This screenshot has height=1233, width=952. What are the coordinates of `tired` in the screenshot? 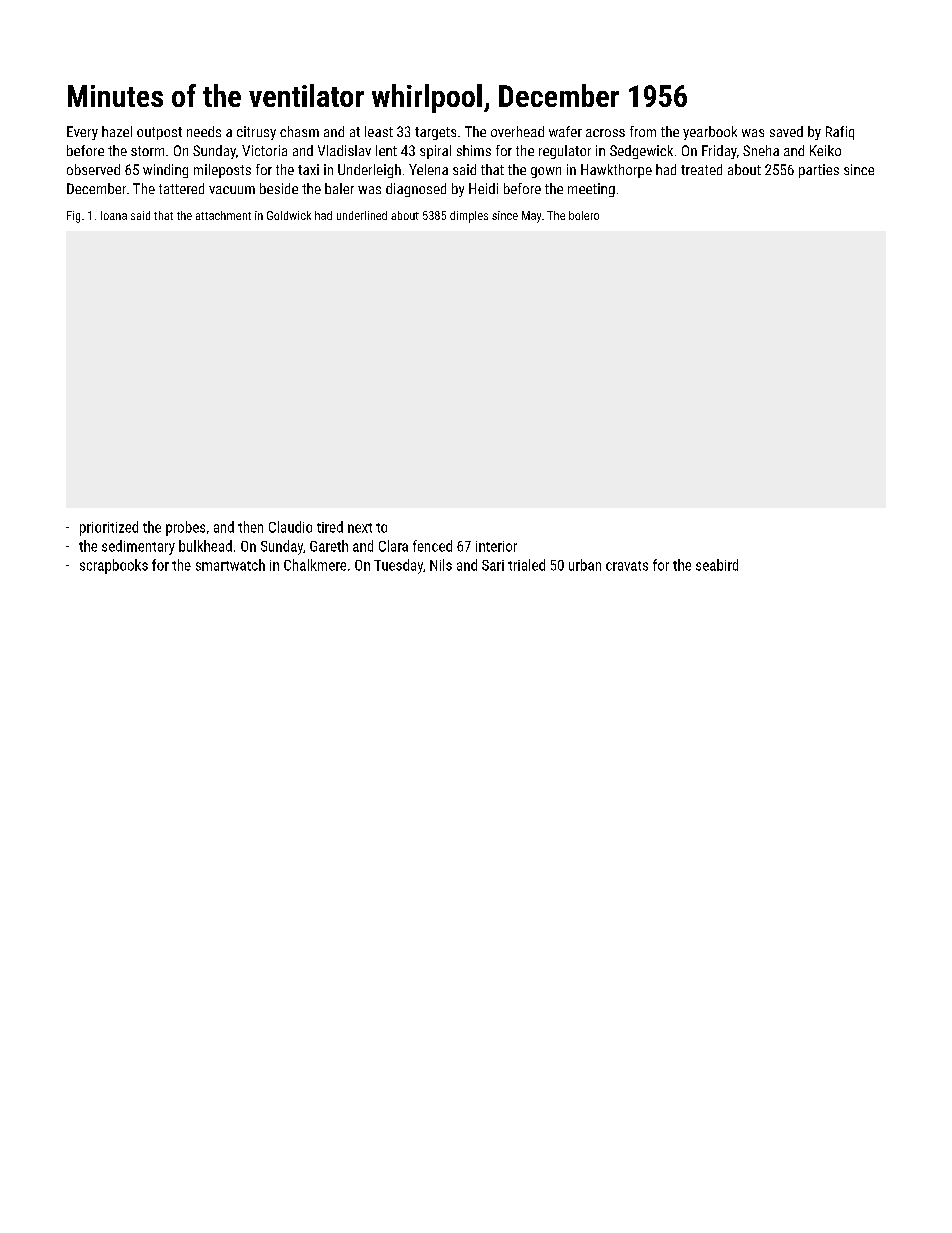 It's located at (330, 527).
